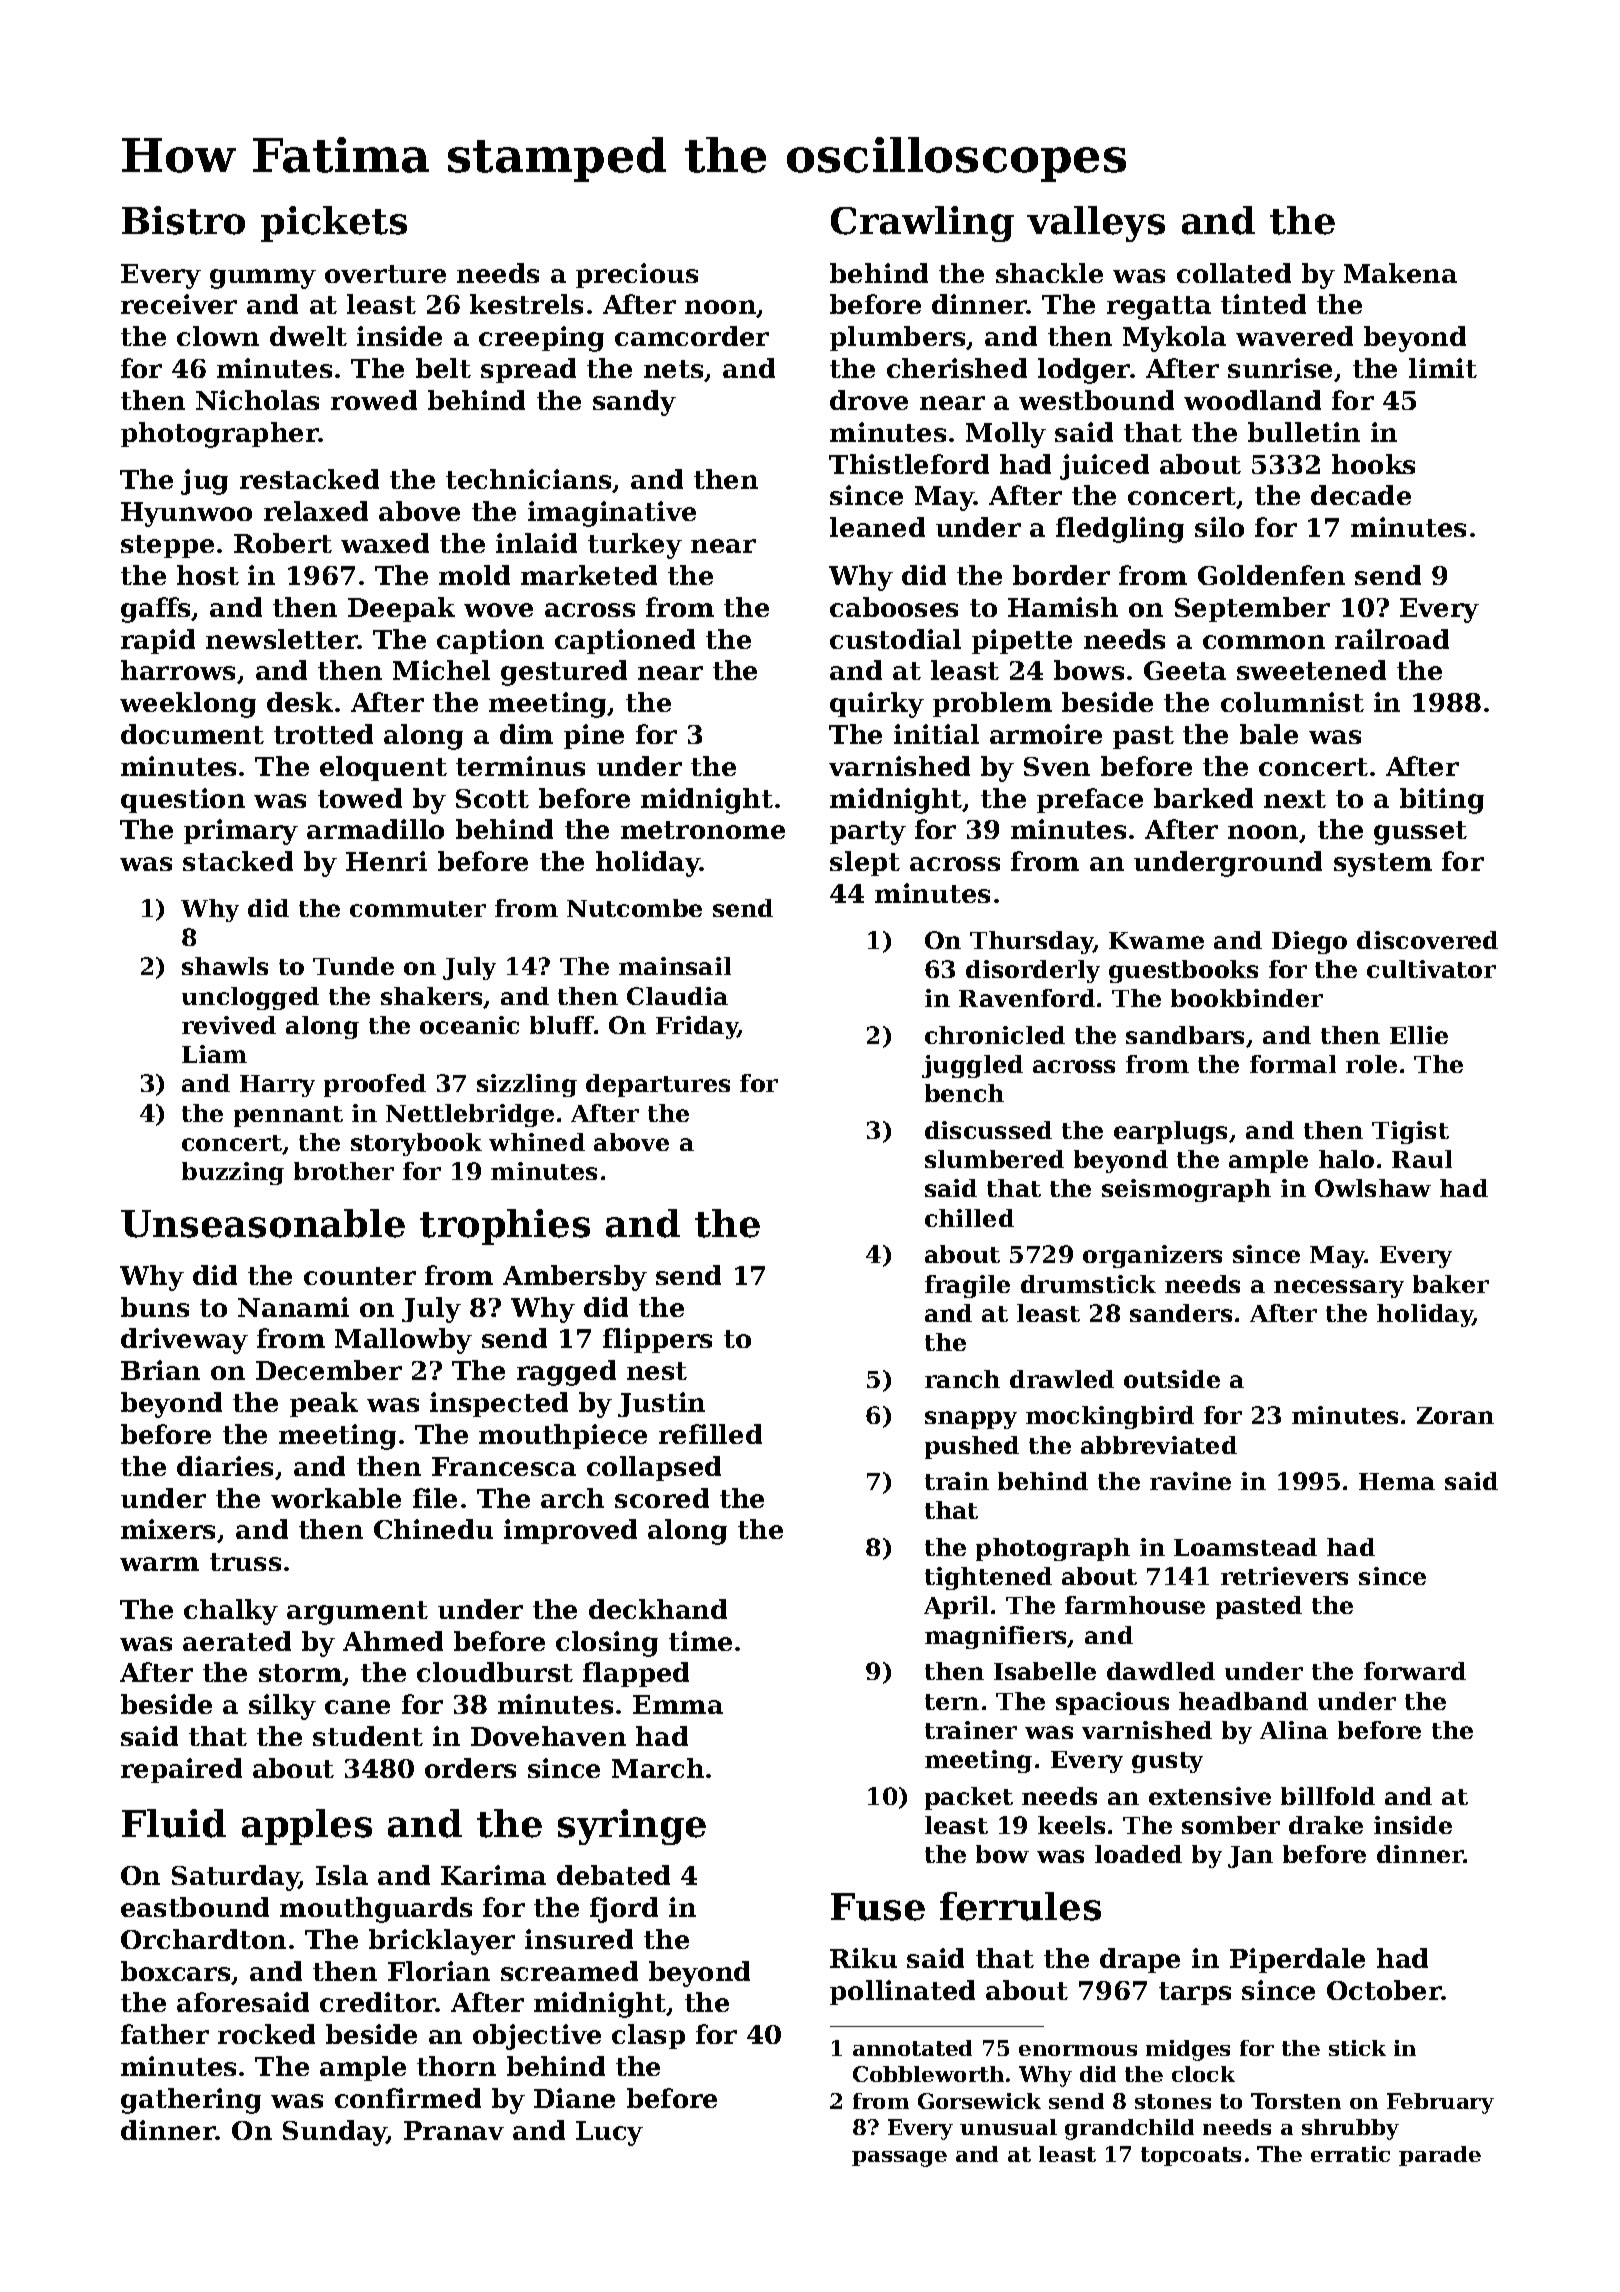  What do you see at coordinates (922, 224) in the screenshot?
I see `Crawling` at bounding box center [922, 224].
